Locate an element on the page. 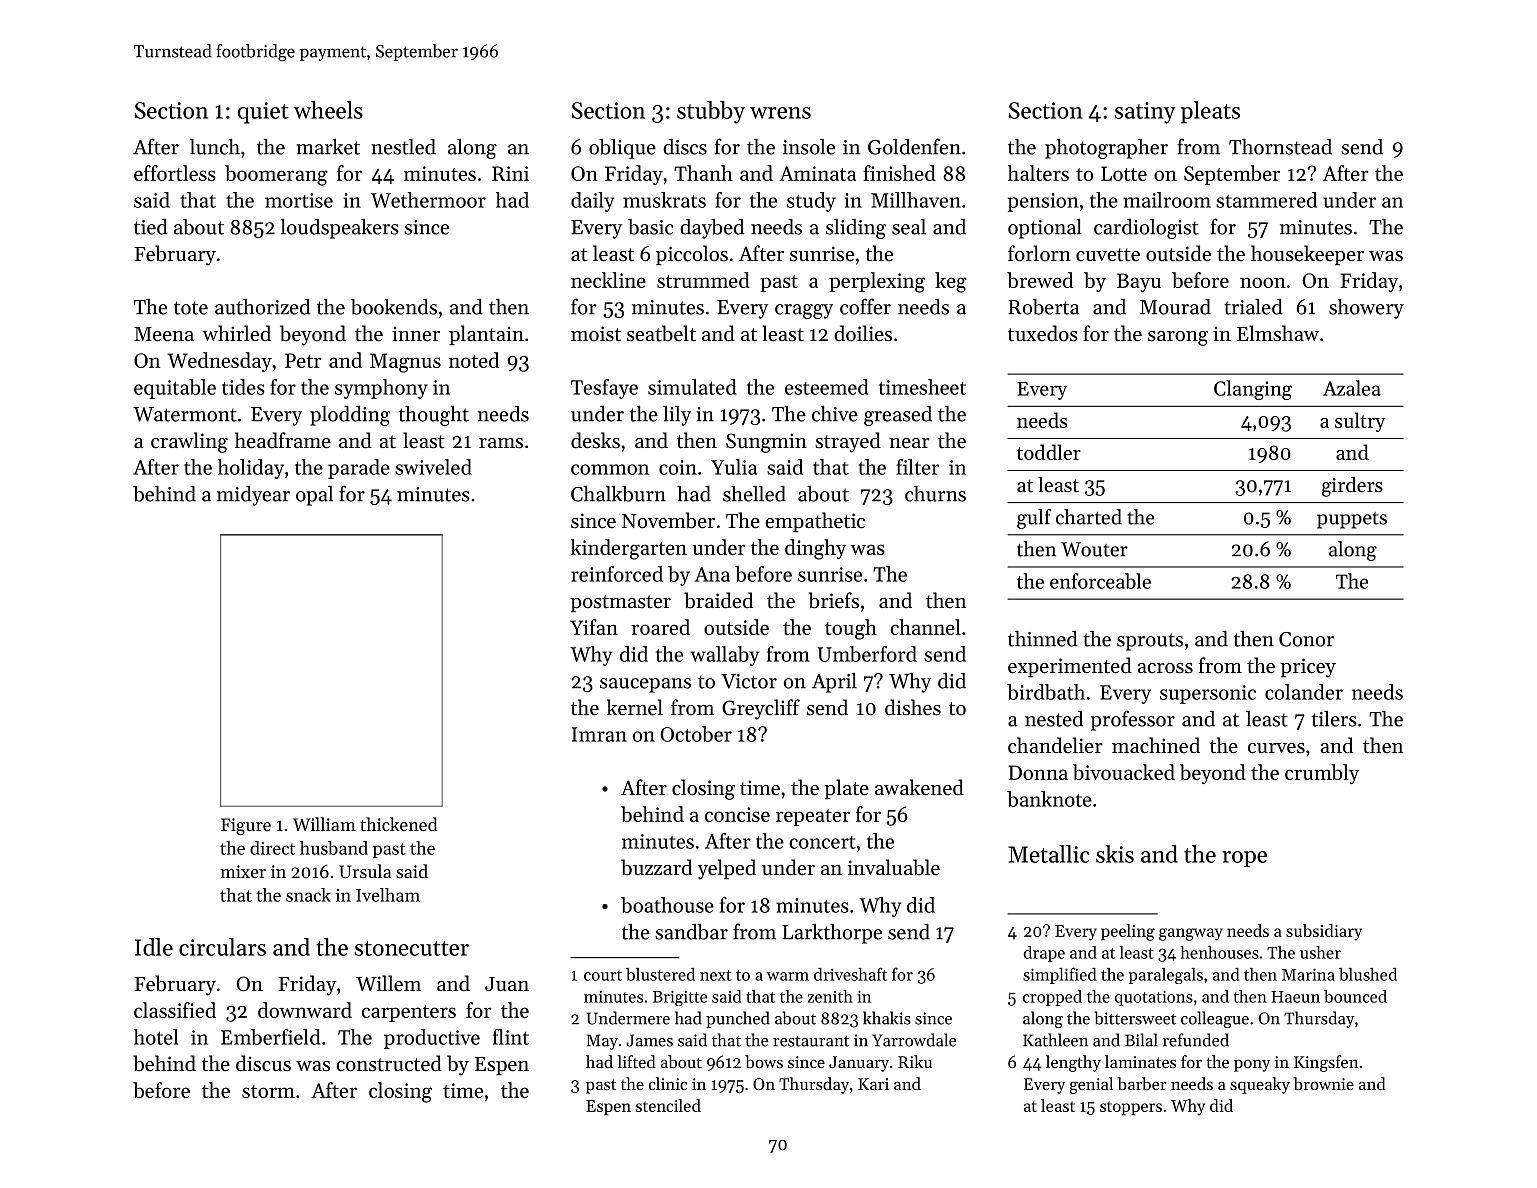 This page has width=1537, height=1188. satiny is located at coordinates (1145, 113).
